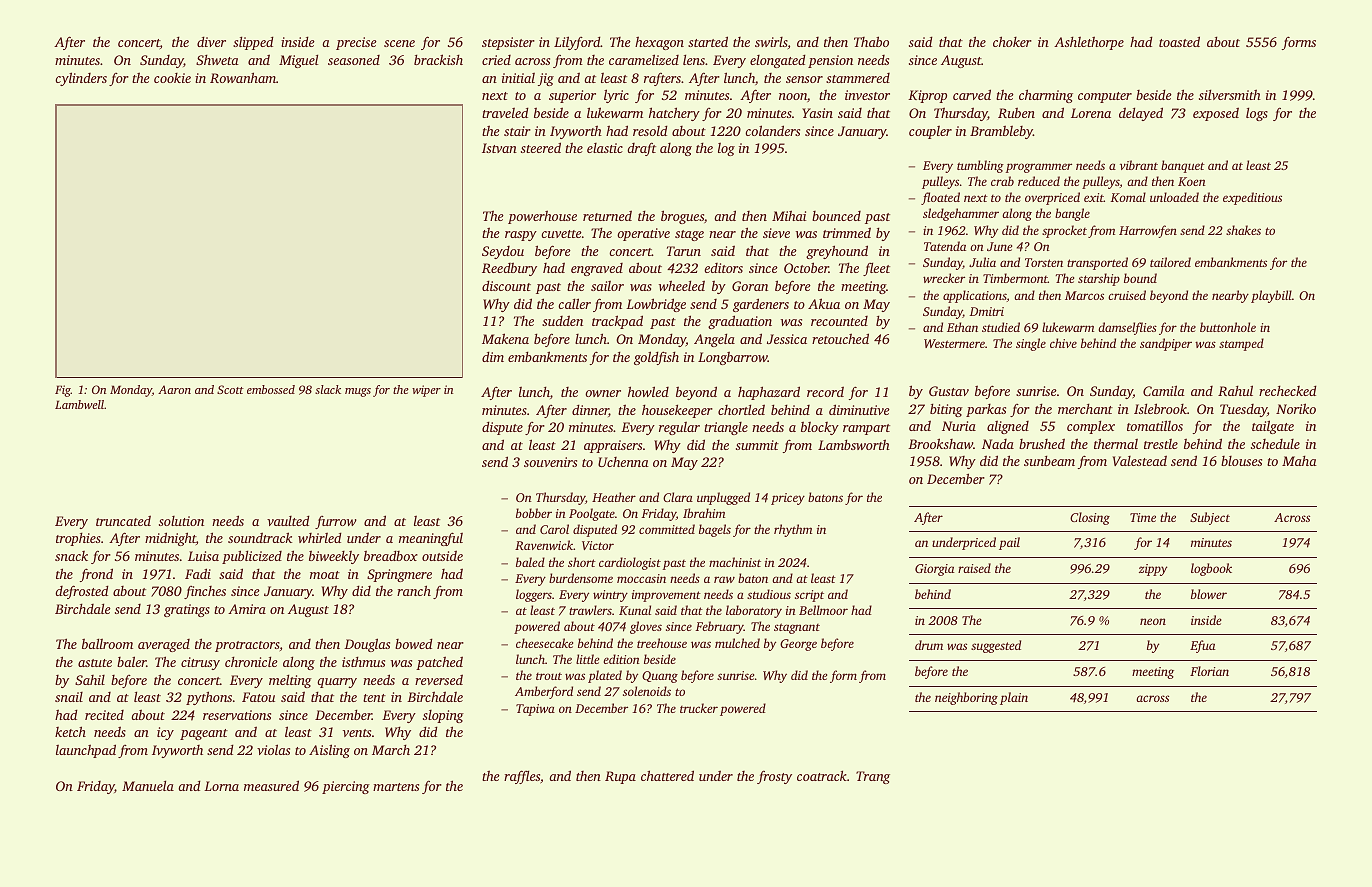 This screenshot has width=1372, height=887. Describe the element at coordinates (1209, 594) in the screenshot. I see `blower` at that location.
